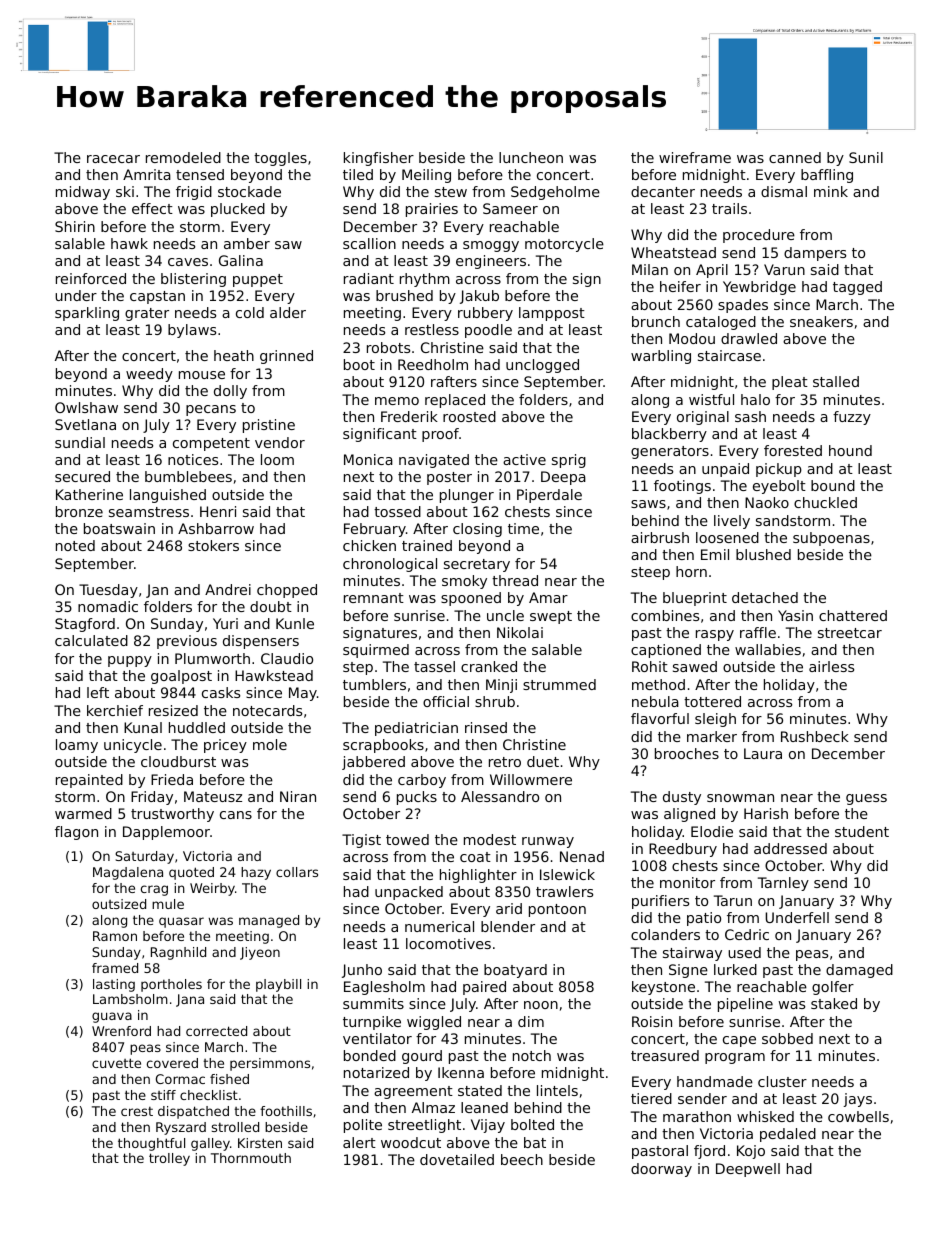  What do you see at coordinates (515, 580) in the screenshot?
I see `thread` at bounding box center [515, 580].
